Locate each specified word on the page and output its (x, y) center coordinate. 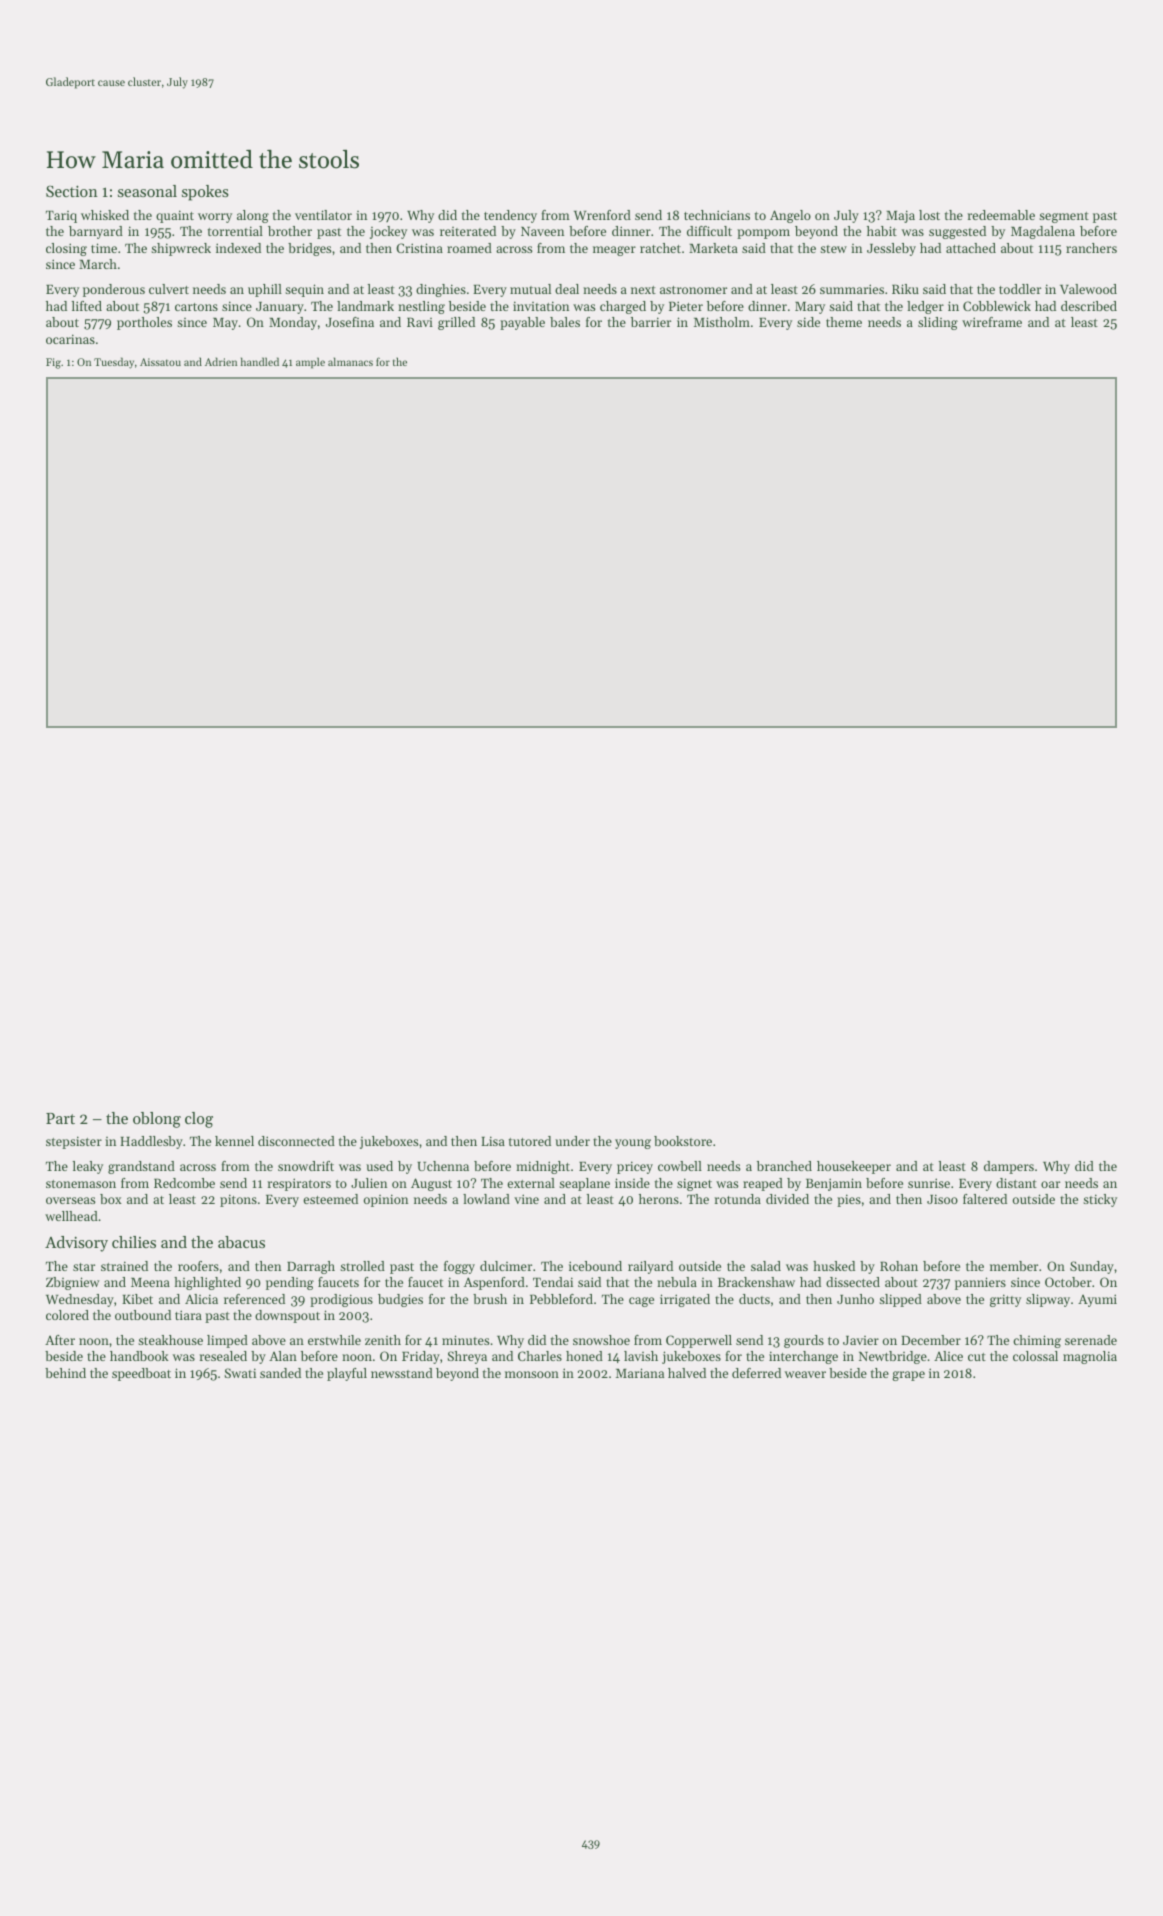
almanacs (350, 361)
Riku (905, 289)
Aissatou (160, 362)
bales (565, 322)
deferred (756, 1373)
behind (65, 1373)
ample (310, 363)
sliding (938, 323)
